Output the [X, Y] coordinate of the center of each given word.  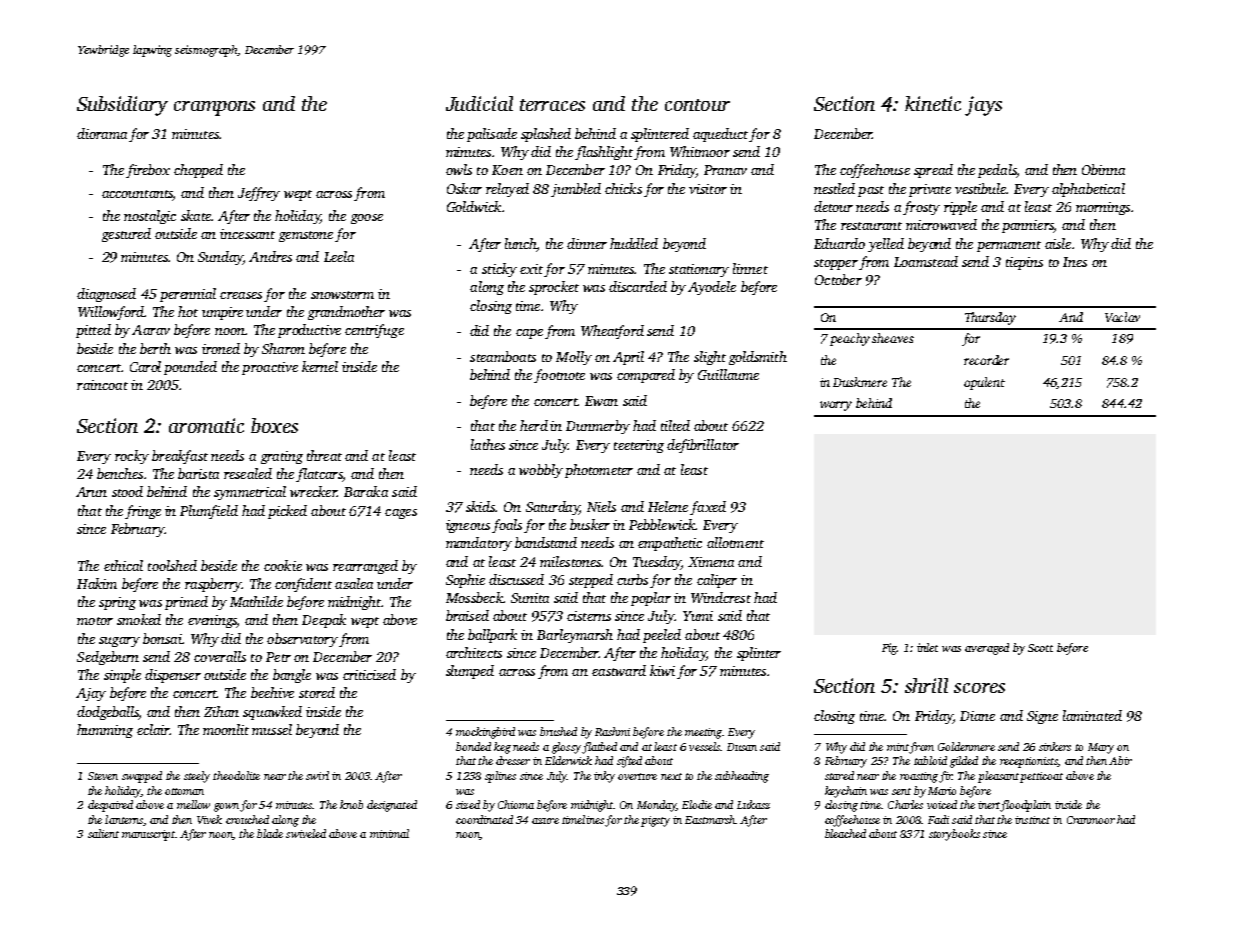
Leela [339, 256]
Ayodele [712, 288]
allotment [735, 542]
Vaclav [1122, 317]
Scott [1040, 648]
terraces [552, 105]
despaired [110, 806]
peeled [662, 636]
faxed [708, 508]
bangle [292, 676]
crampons [214, 108]
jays [983, 106]
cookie [283, 565]
